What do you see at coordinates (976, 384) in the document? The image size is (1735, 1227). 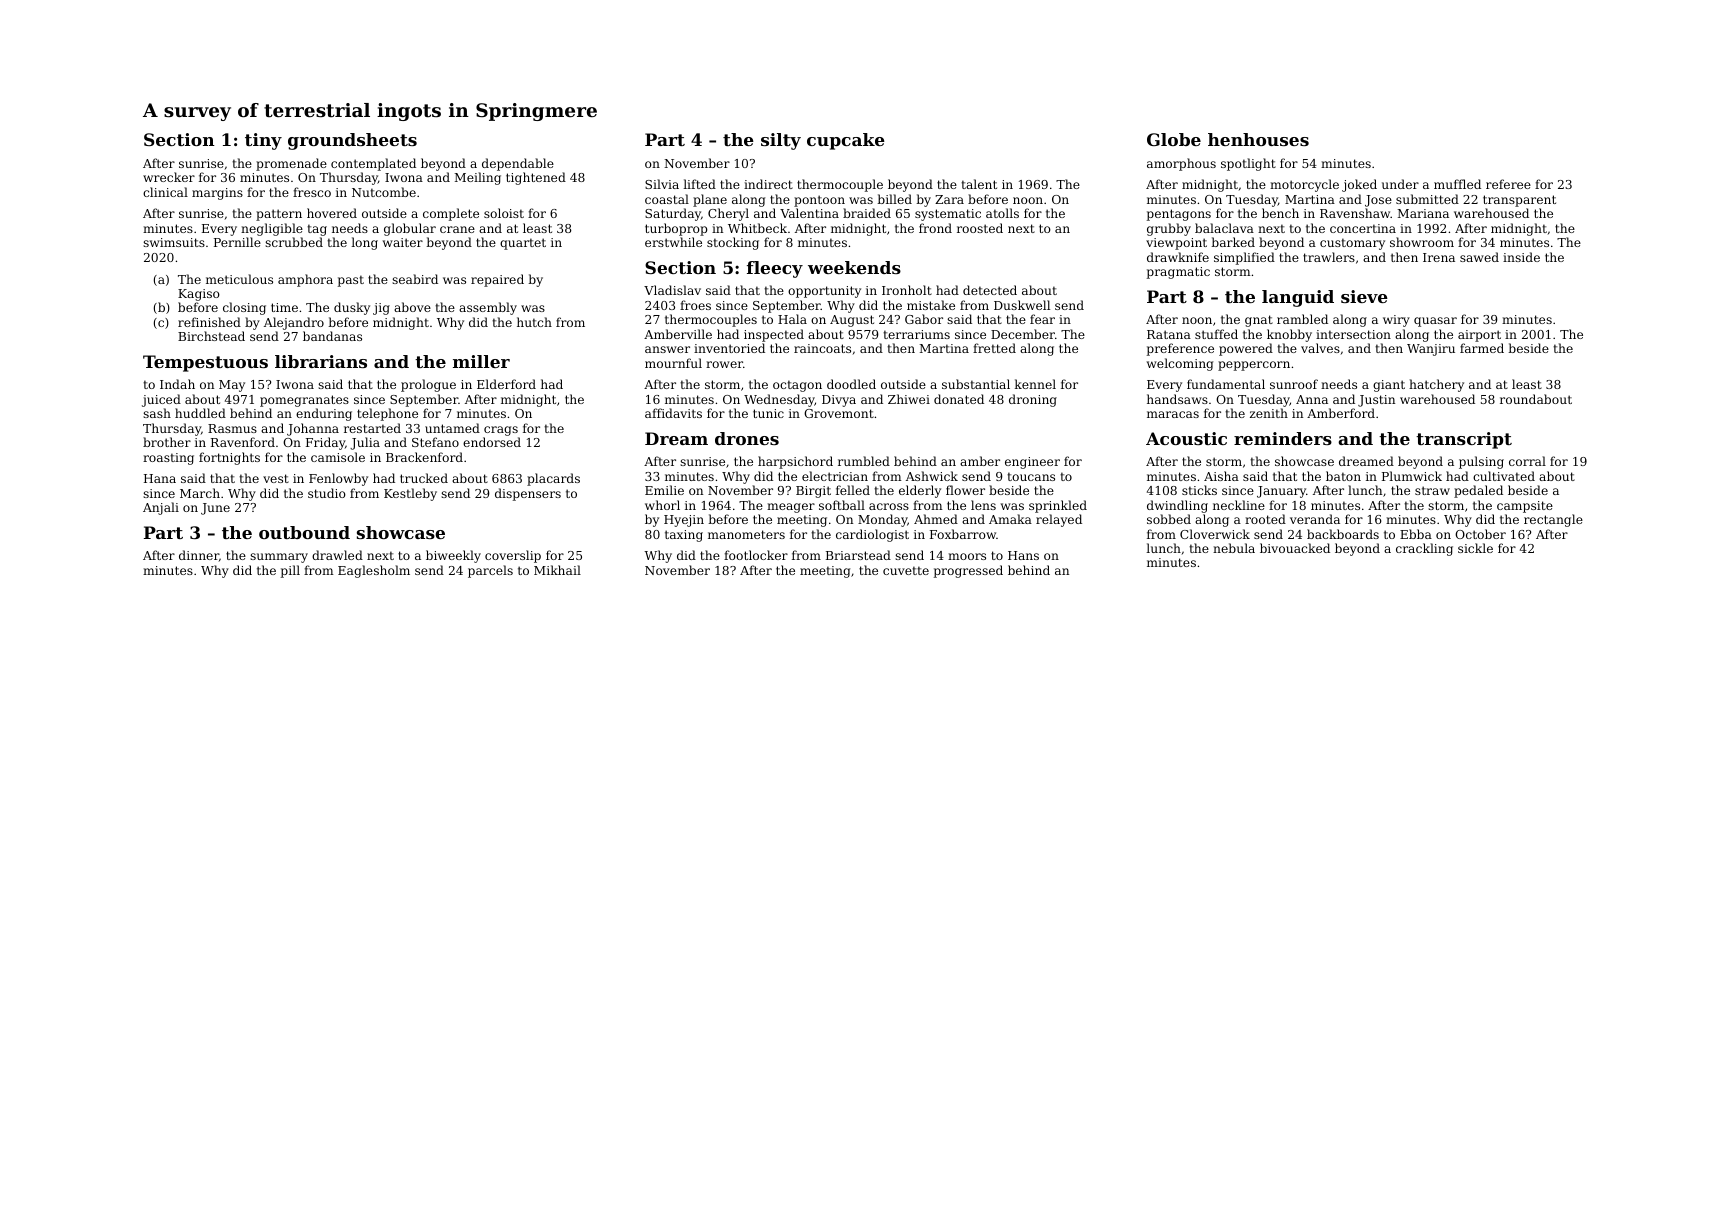 I see `substantial` at bounding box center [976, 384].
